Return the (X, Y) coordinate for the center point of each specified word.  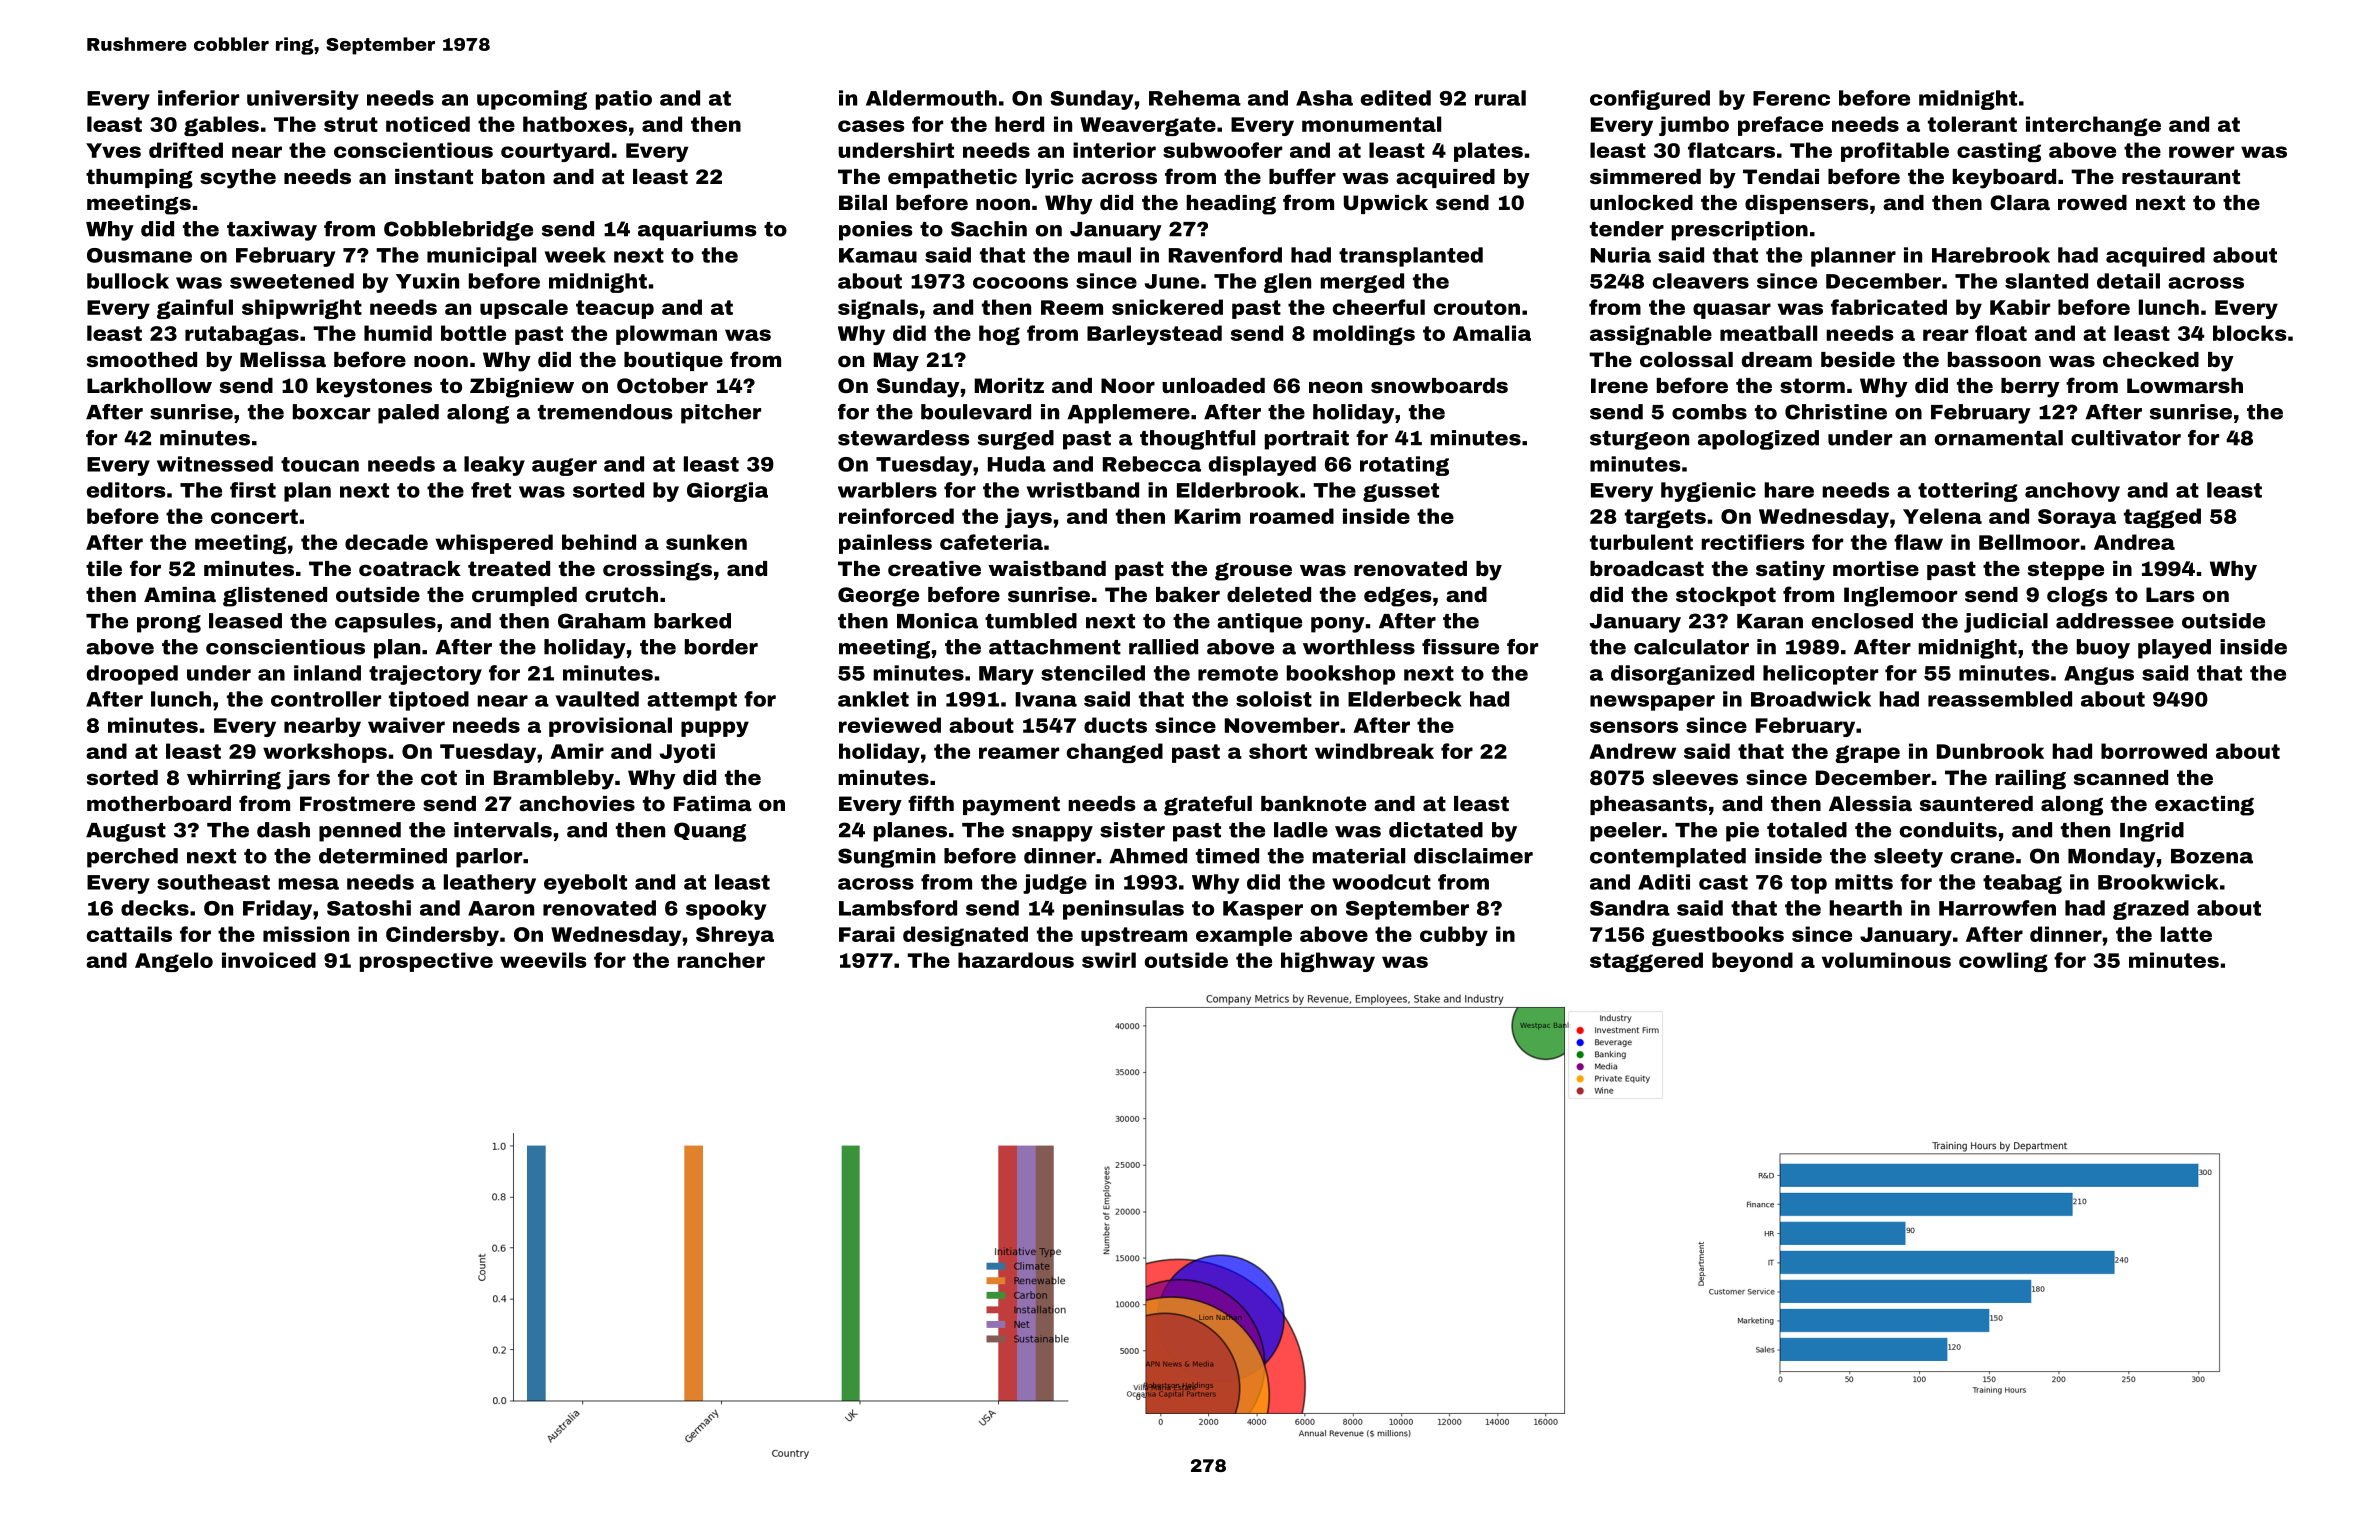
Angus (2099, 675)
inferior (198, 98)
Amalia (1492, 333)
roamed (1292, 516)
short (1278, 751)
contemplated (1668, 858)
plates (1488, 152)
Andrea (2134, 542)
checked (2151, 359)
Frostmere (357, 803)
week (575, 255)
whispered (494, 544)
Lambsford (898, 908)
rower (2201, 152)
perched (132, 858)
